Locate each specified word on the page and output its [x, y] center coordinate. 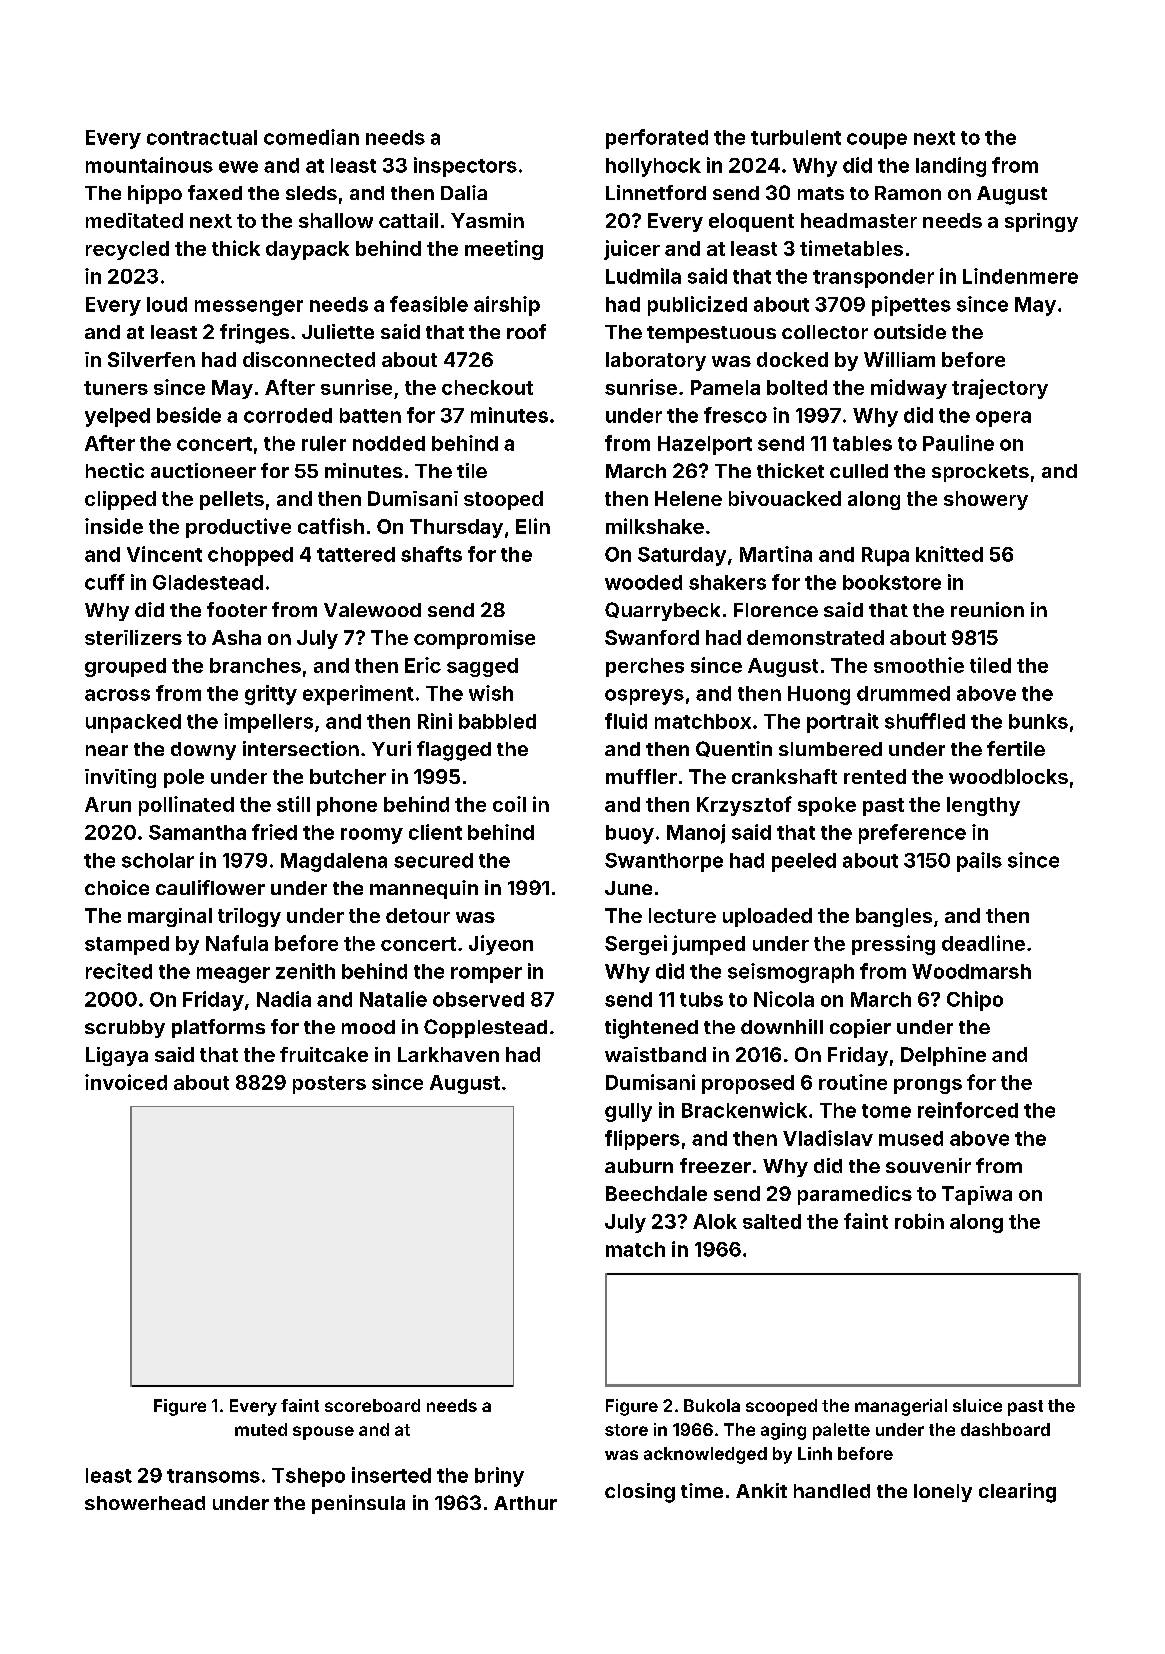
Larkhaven [448, 1054]
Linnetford [656, 192]
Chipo [975, 1001]
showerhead [145, 1503]
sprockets [980, 473]
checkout [487, 387]
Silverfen [151, 359]
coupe [877, 141]
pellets [232, 500]
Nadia [284, 999]
